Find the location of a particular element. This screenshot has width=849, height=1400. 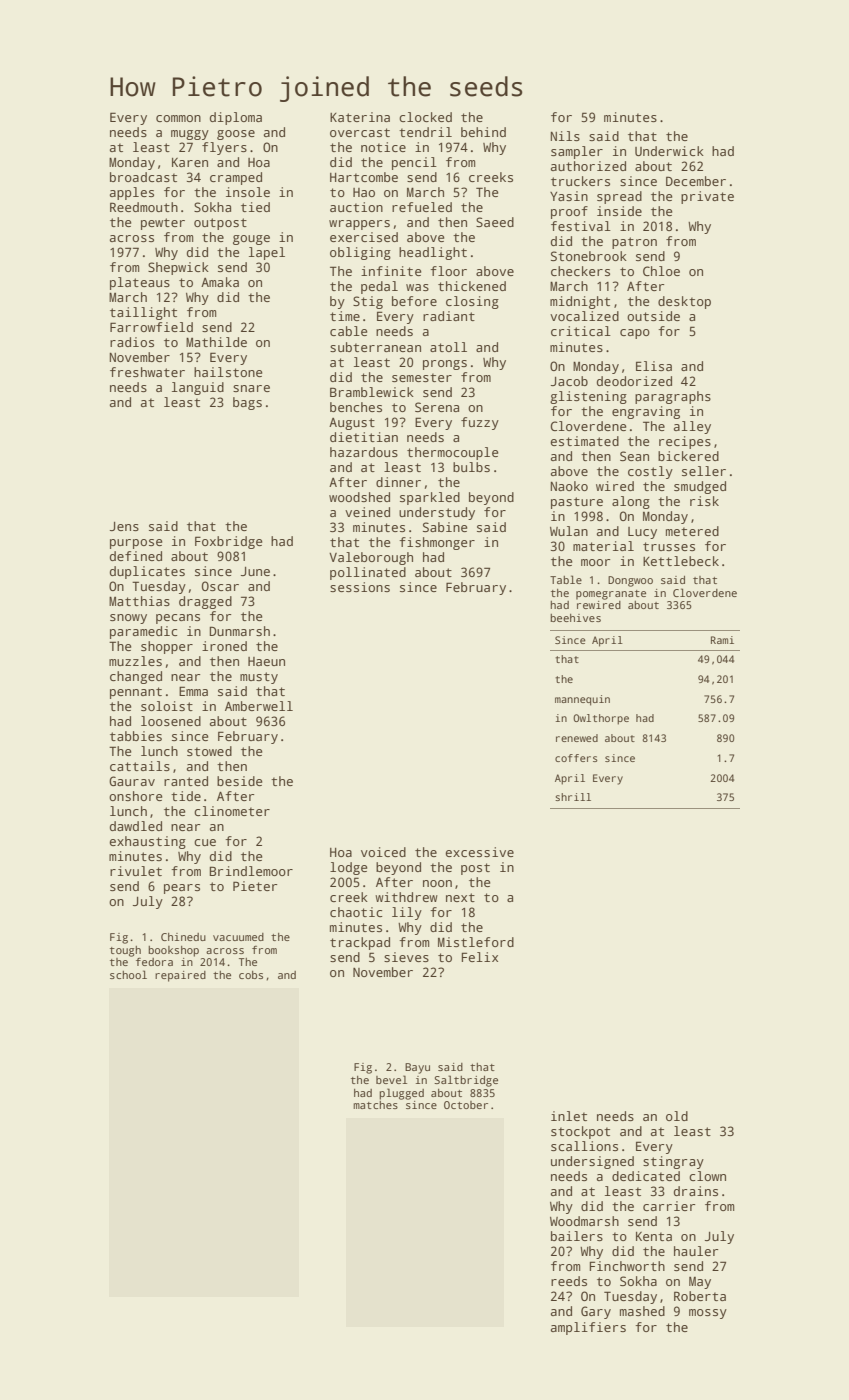

Nils is located at coordinates (565, 136).
